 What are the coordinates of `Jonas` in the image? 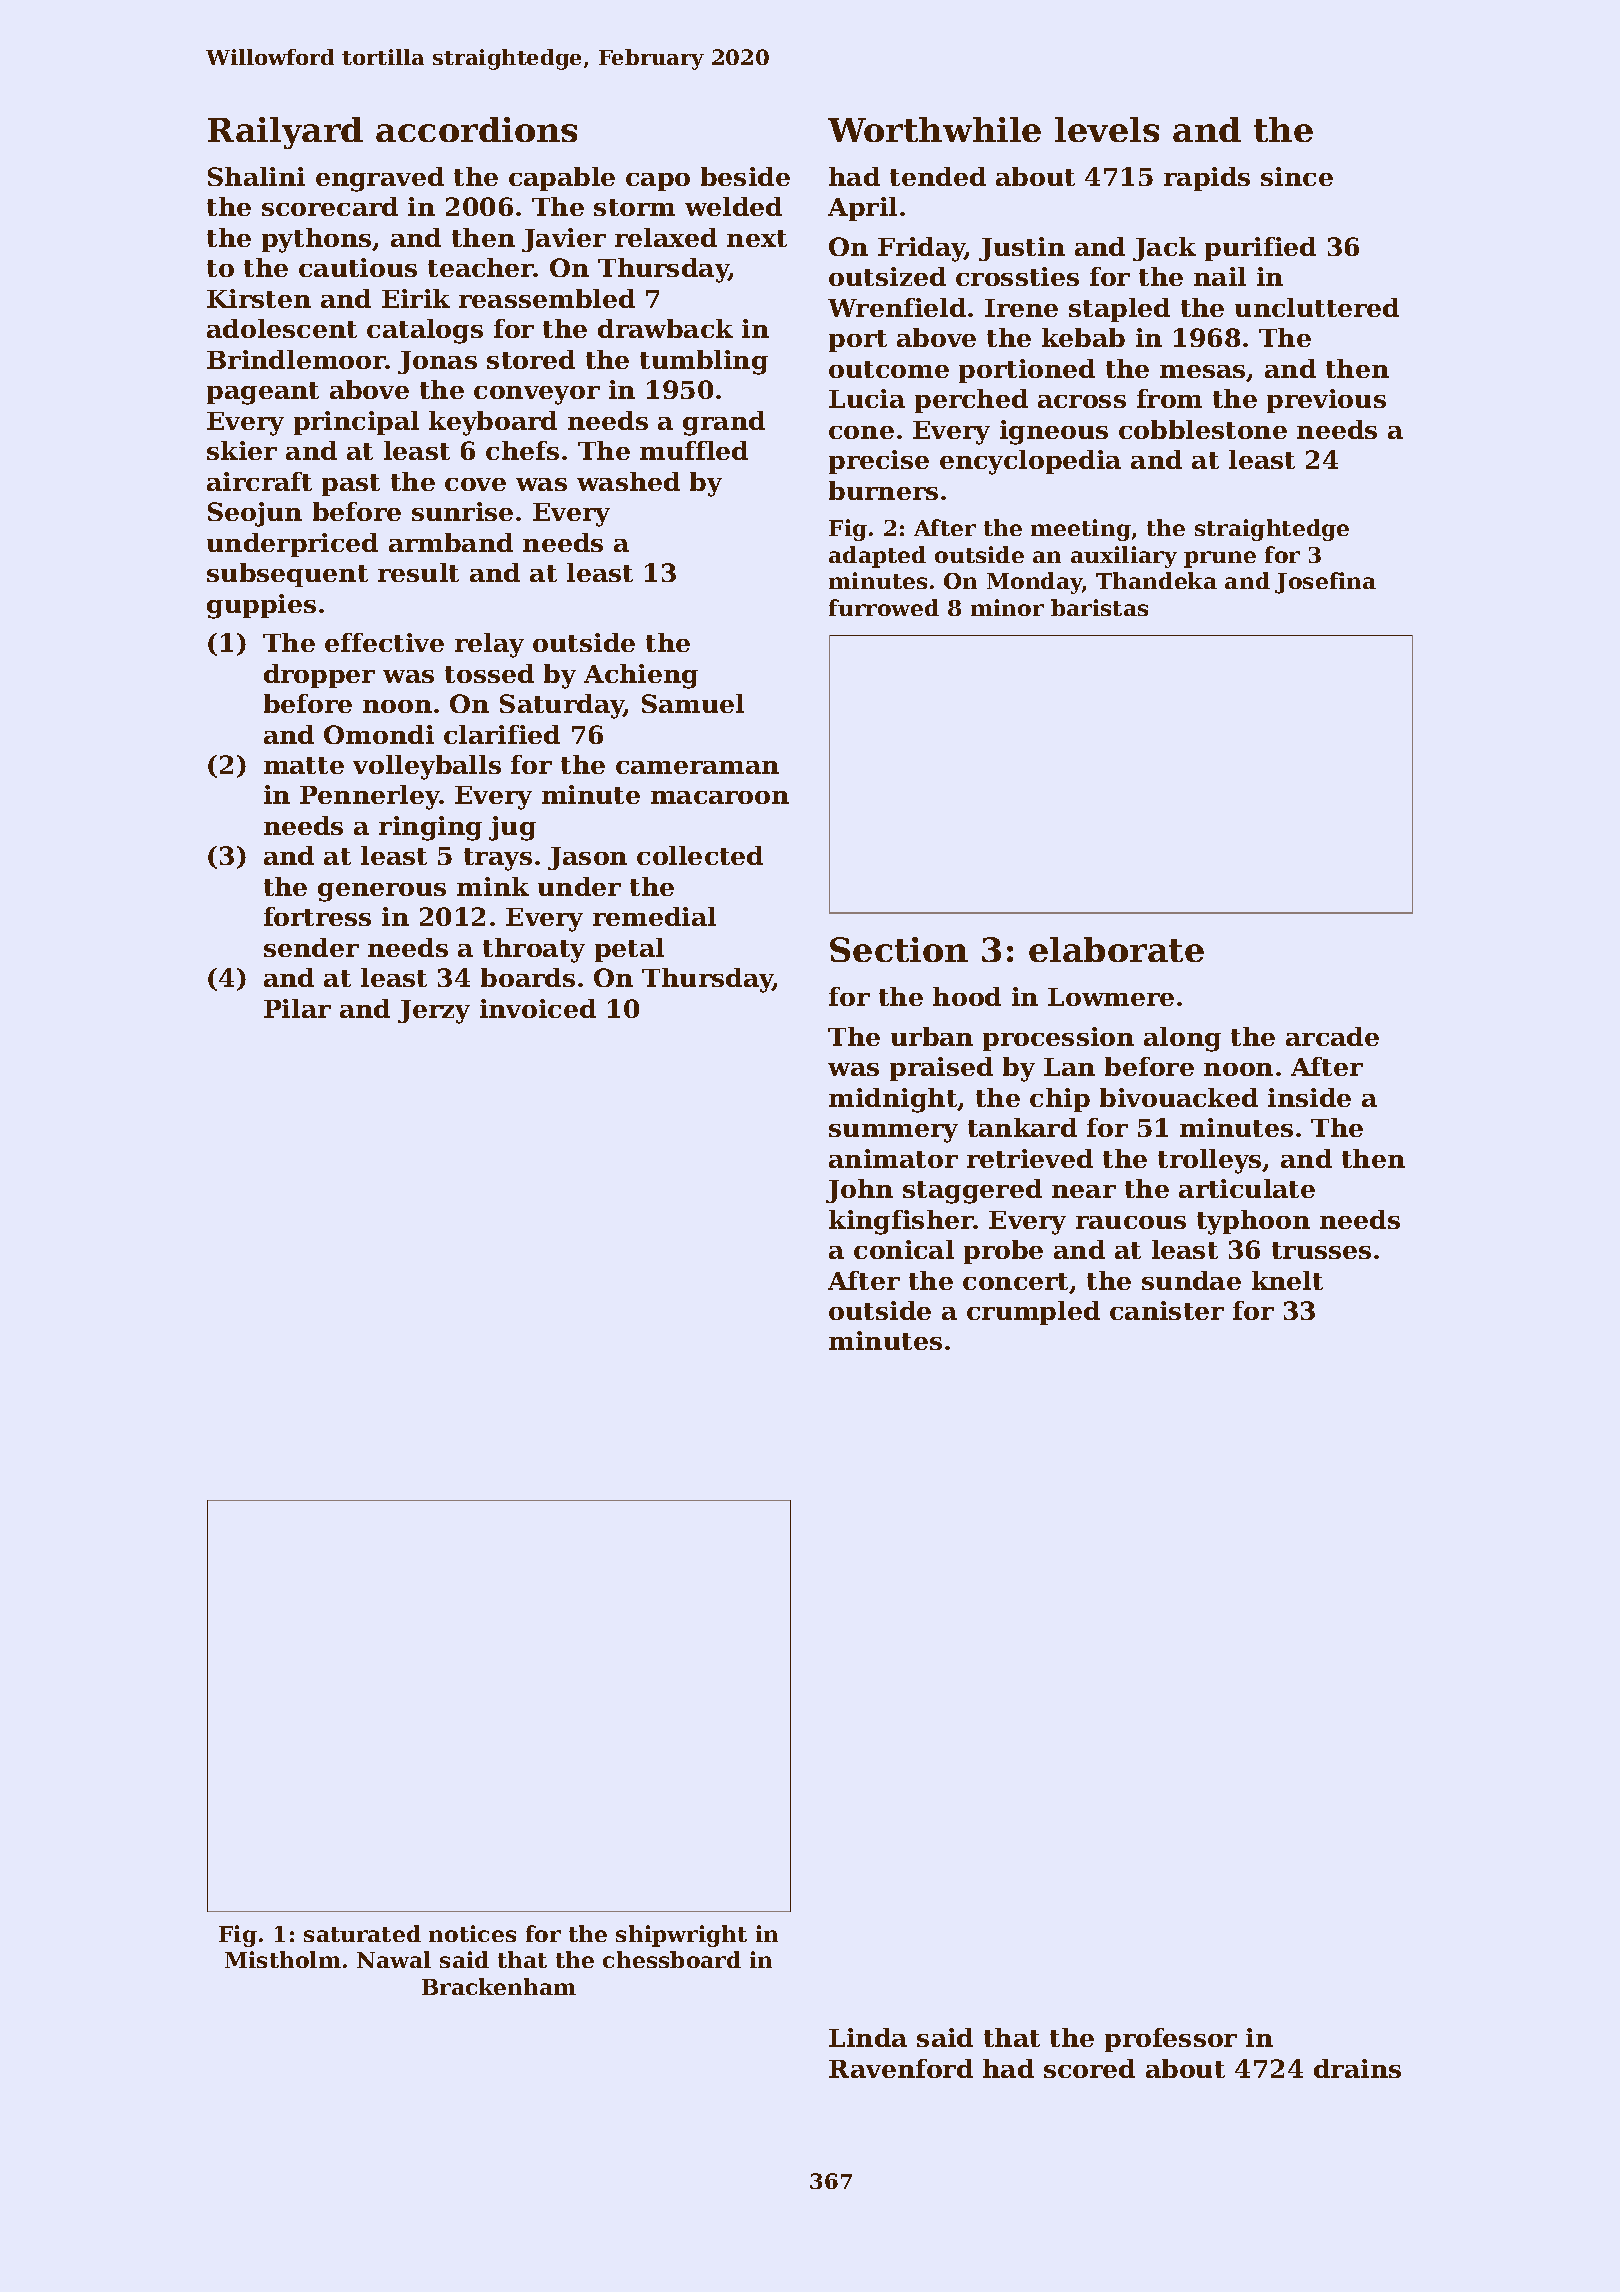 It's located at (437, 362).
